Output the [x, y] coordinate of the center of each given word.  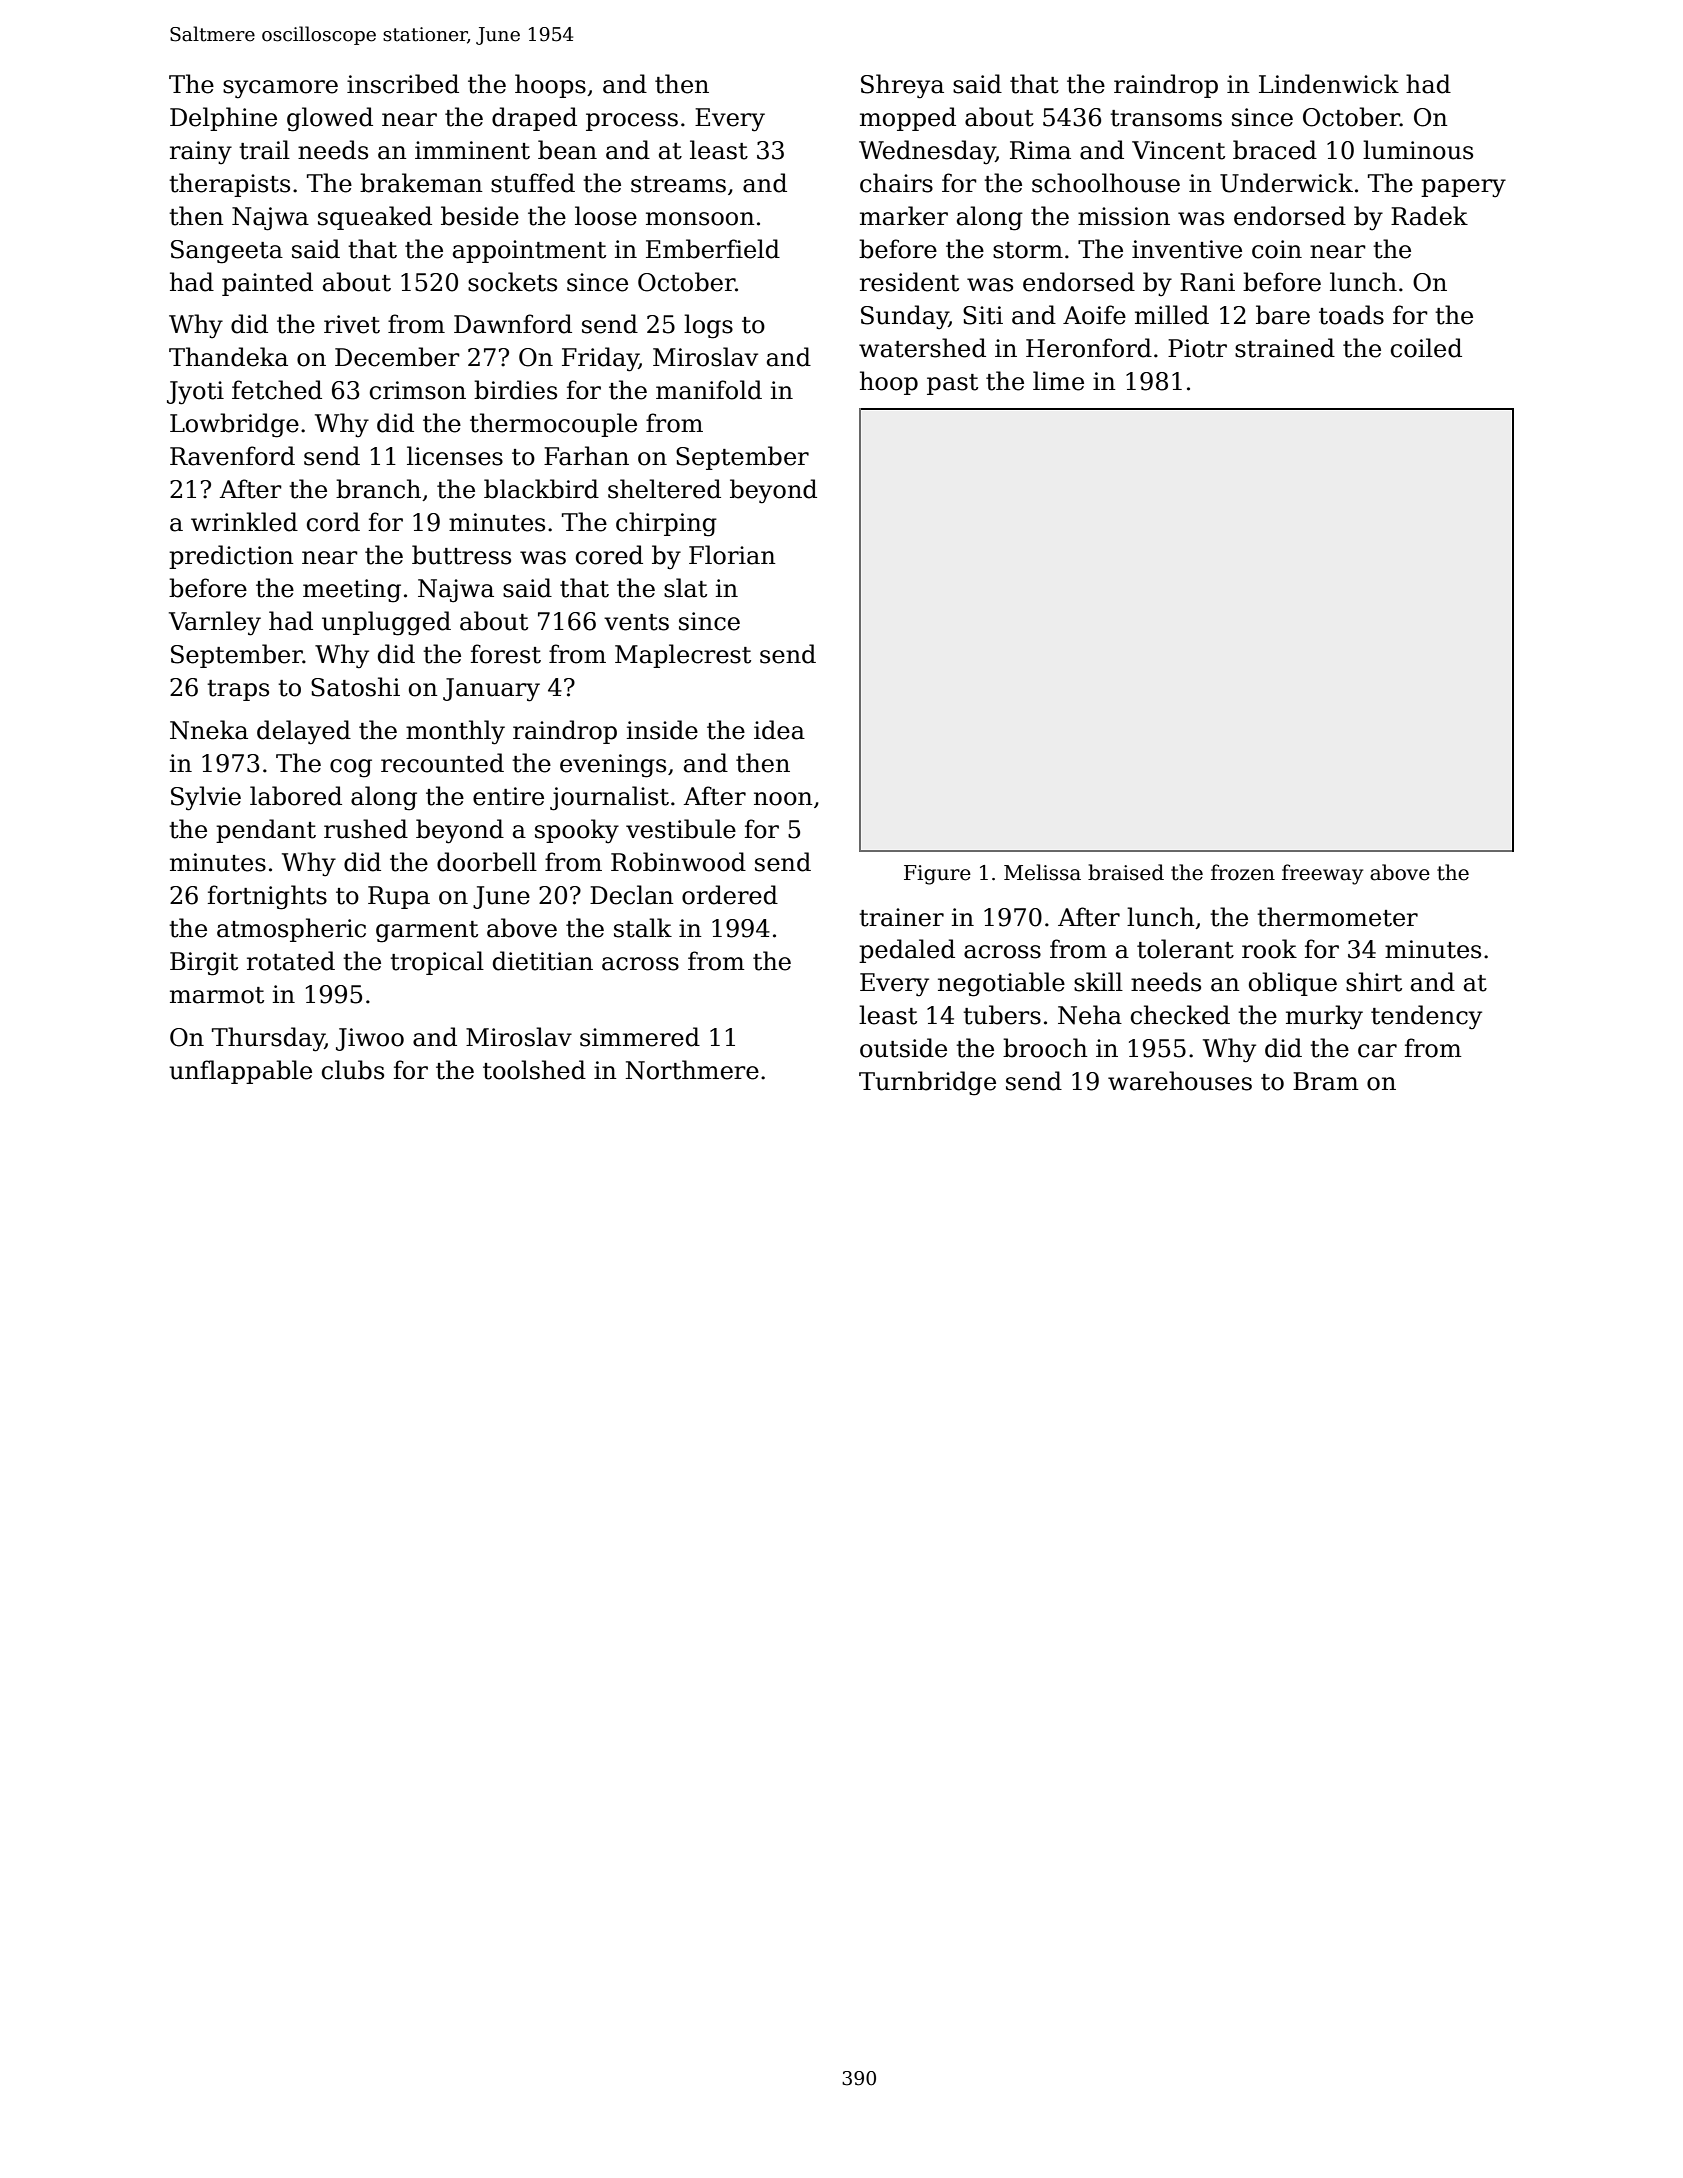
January [491, 690]
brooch [1045, 1048]
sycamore [280, 89]
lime [1058, 381]
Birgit [204, 964]
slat [685, 588]
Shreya [902, 86]
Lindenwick [1329, 84]
